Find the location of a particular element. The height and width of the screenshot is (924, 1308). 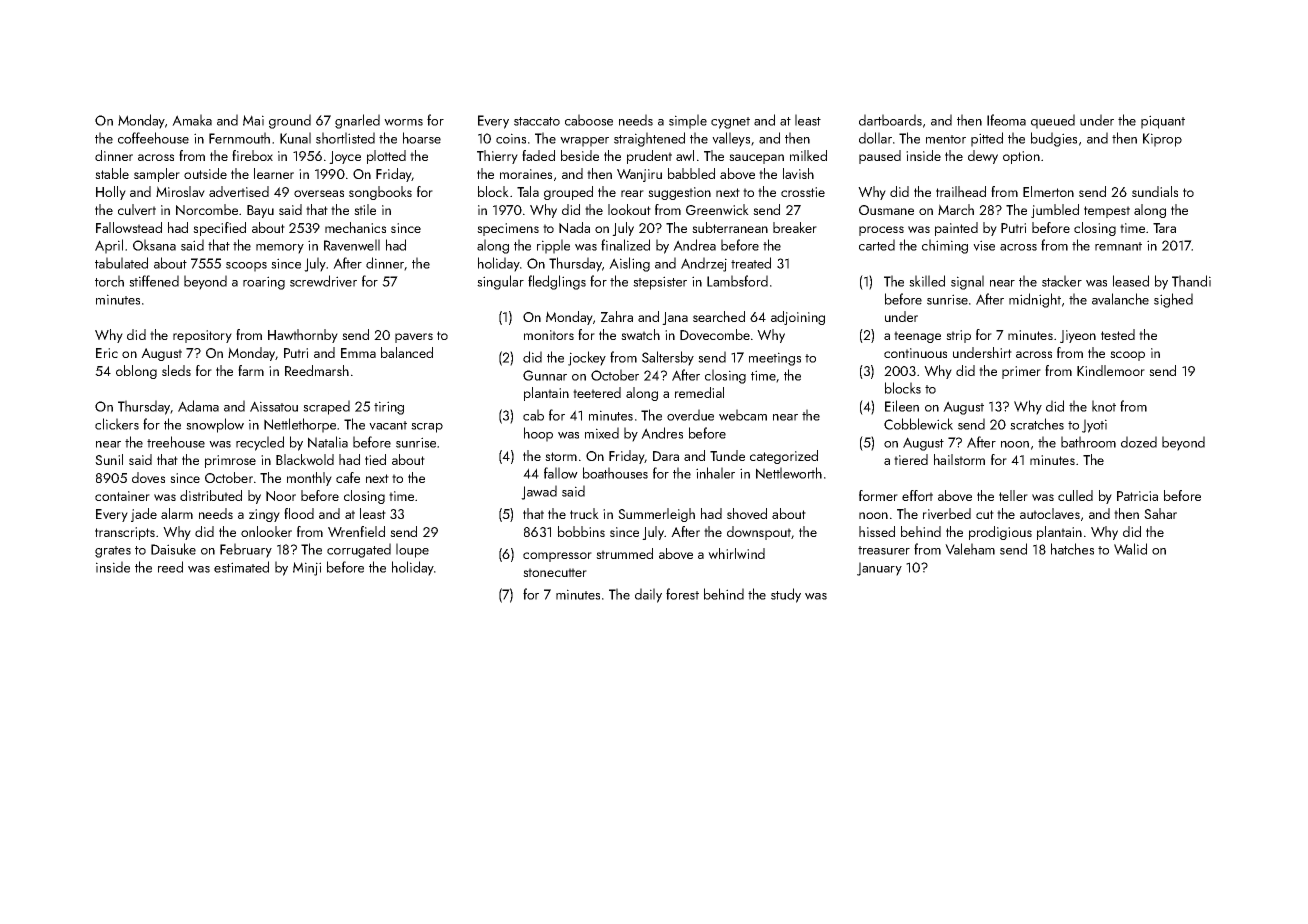

container is located at coordinates (122, 496).
